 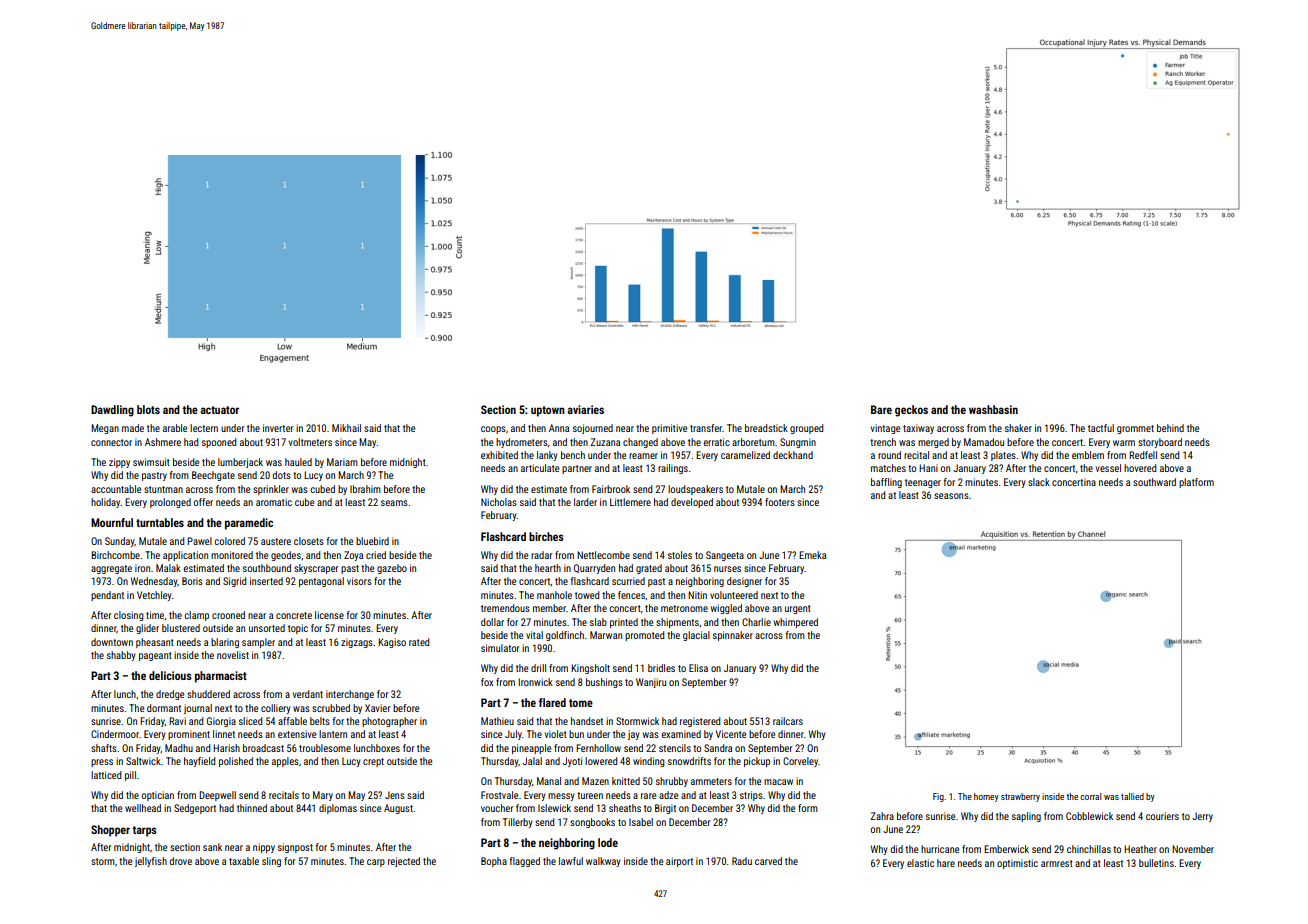 I want to click on urgent, so click(x=798, y=609).
